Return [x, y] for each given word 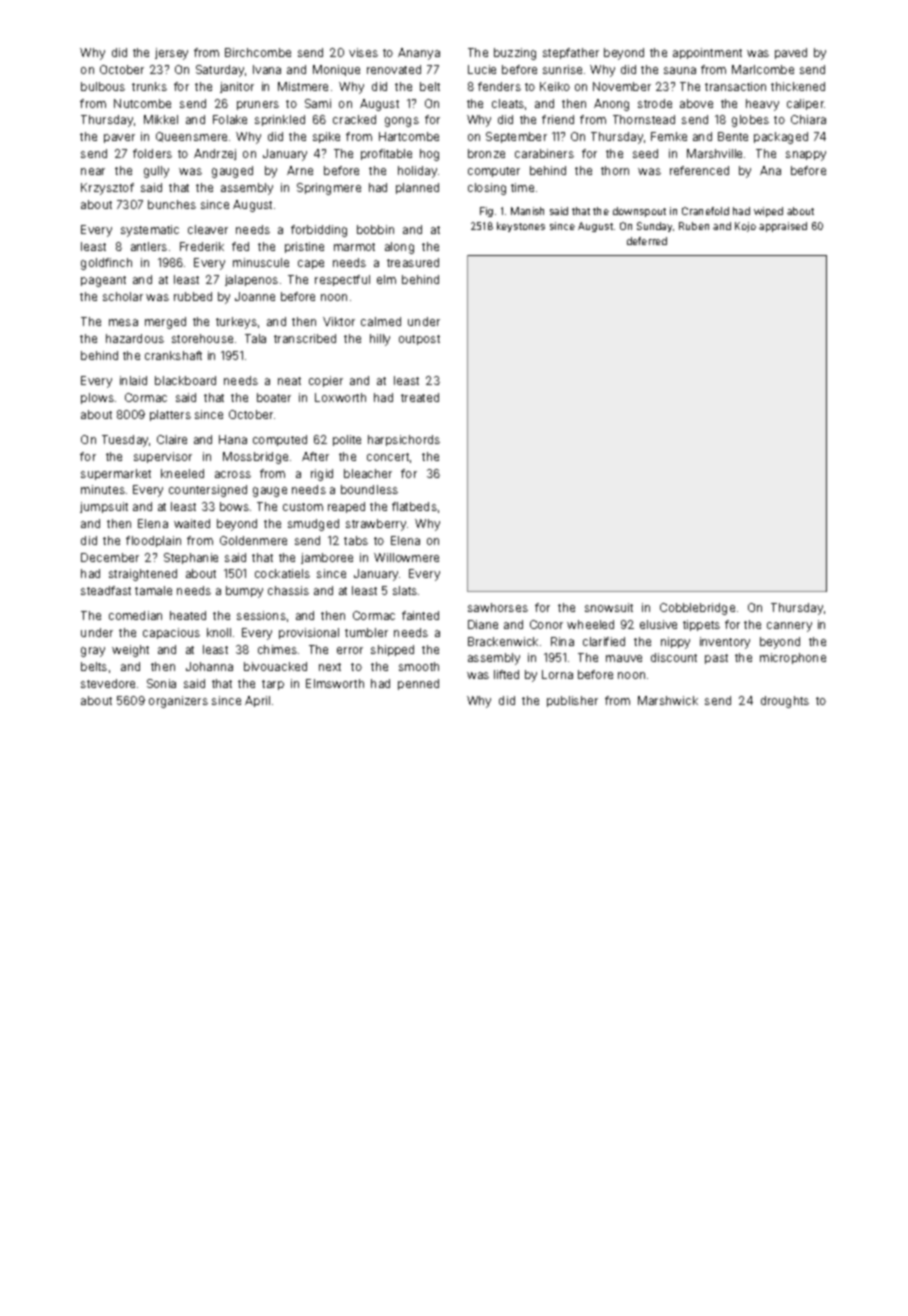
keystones [521, 227]
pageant [103, 281]
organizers [178, 702]
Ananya [419, 54]
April [257, 701]
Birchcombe [258, 52]
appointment [707, 53]
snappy [806, 156]
